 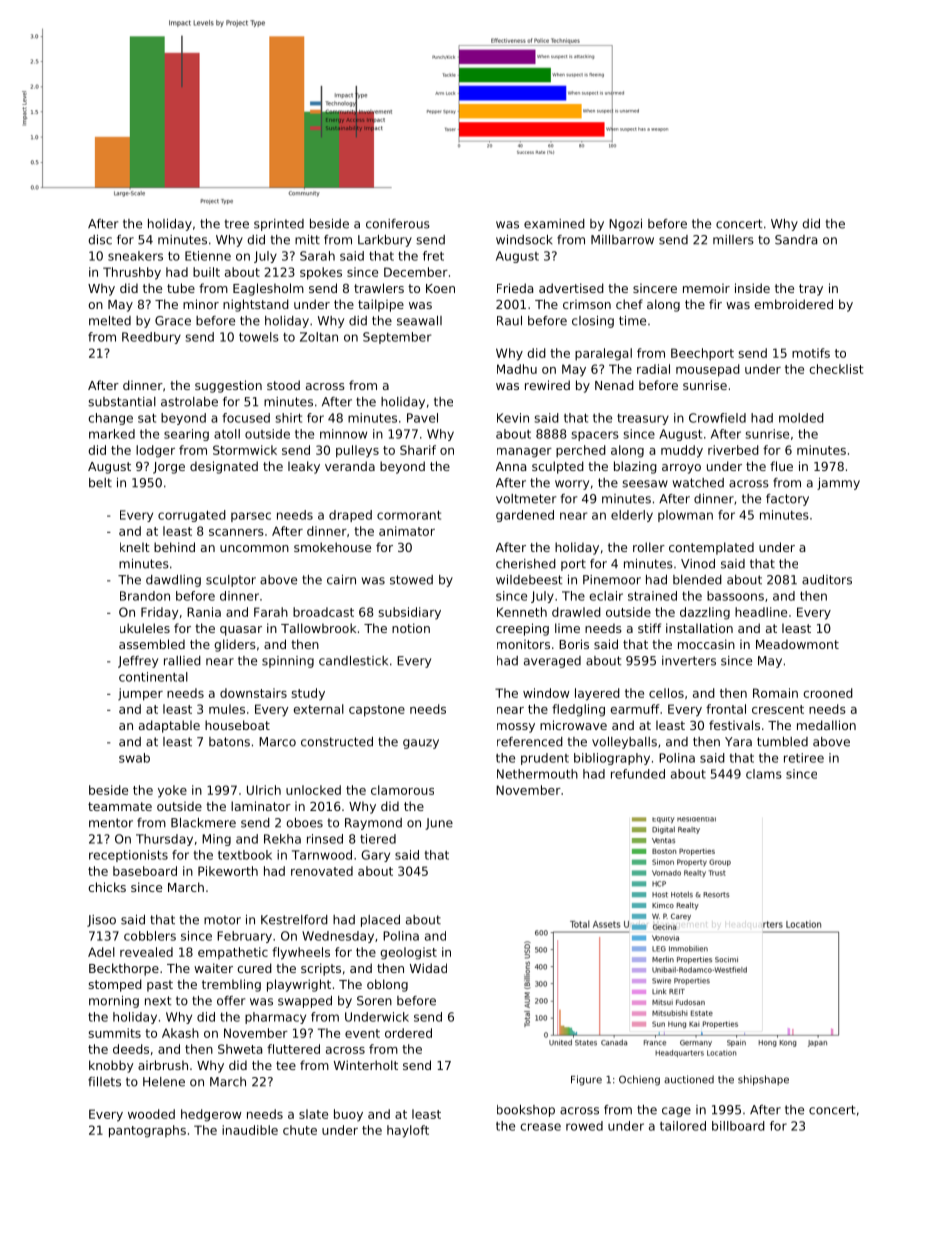 I want to click on embroidered, so click(x=793, y=304).
